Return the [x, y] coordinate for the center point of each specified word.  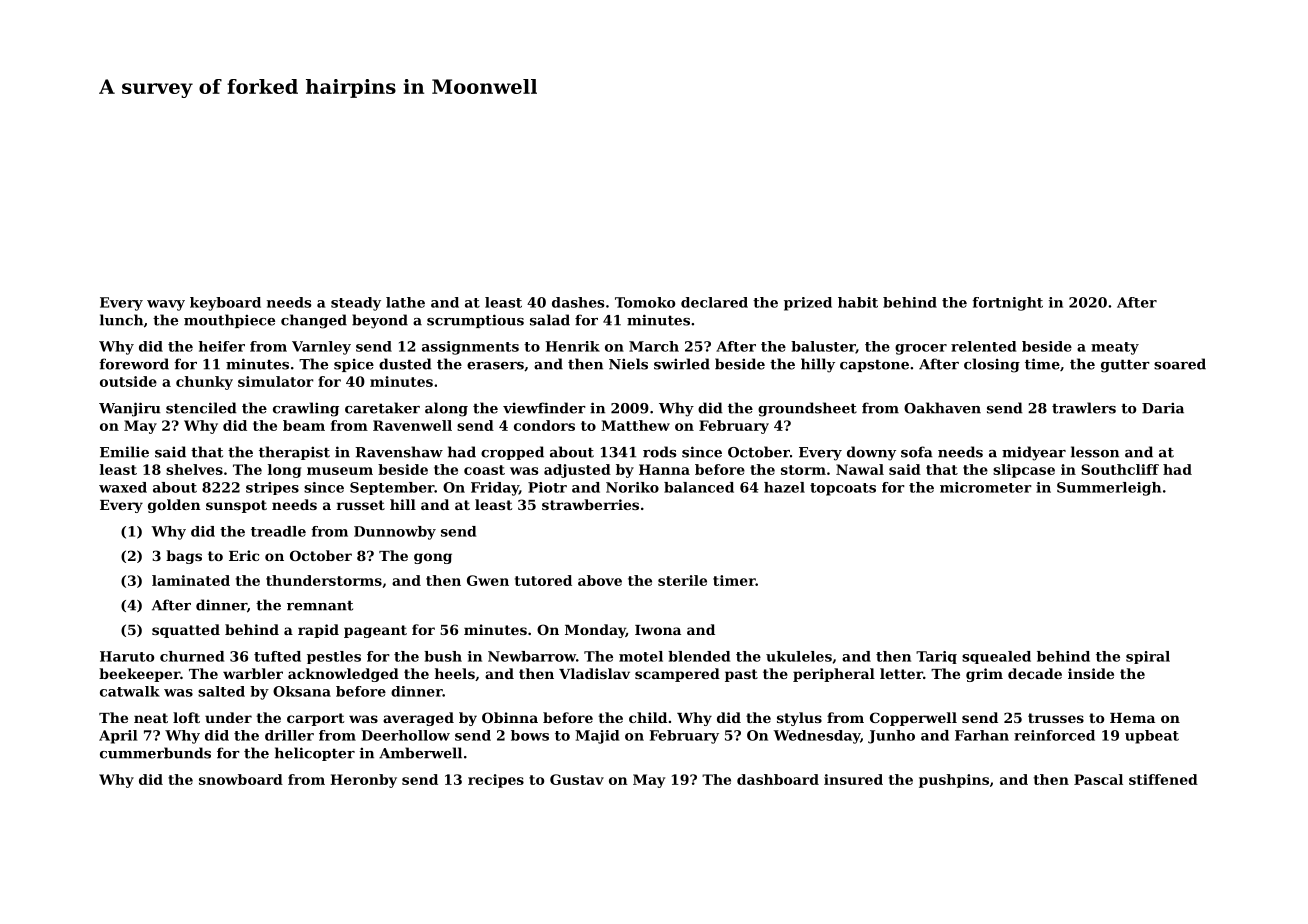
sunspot [236, 506]
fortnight [1008, 304]
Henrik [573, 346]
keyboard [225, 304]
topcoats [843, 489]
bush [443, 656]
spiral [1148, 657]
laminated [191, 580]
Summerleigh [1109, 489]
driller [289, 735]
